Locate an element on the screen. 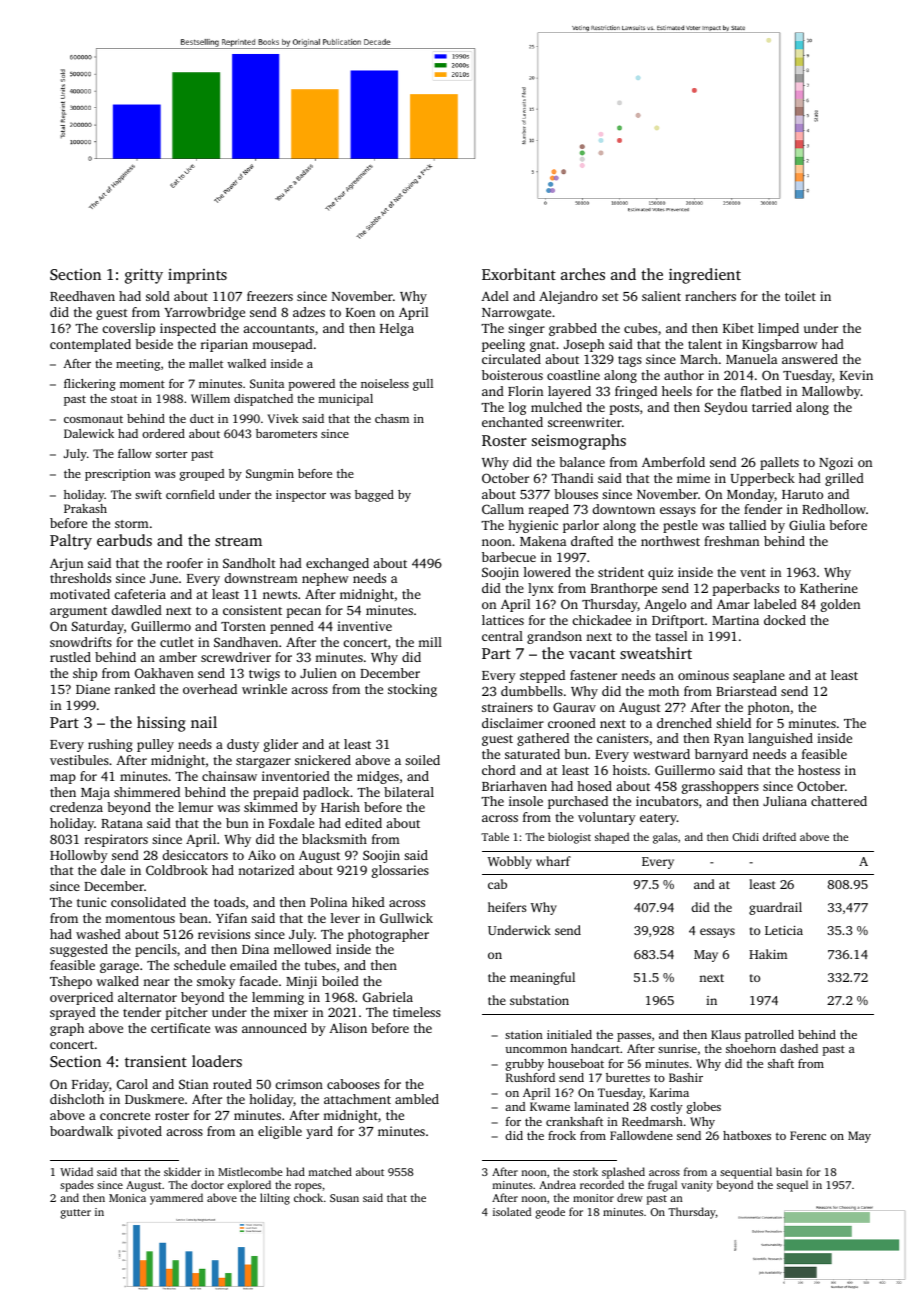 Image resolution: width=924 pixels, height=1308 pixels. freezers is located at coordinates (270, 296).
